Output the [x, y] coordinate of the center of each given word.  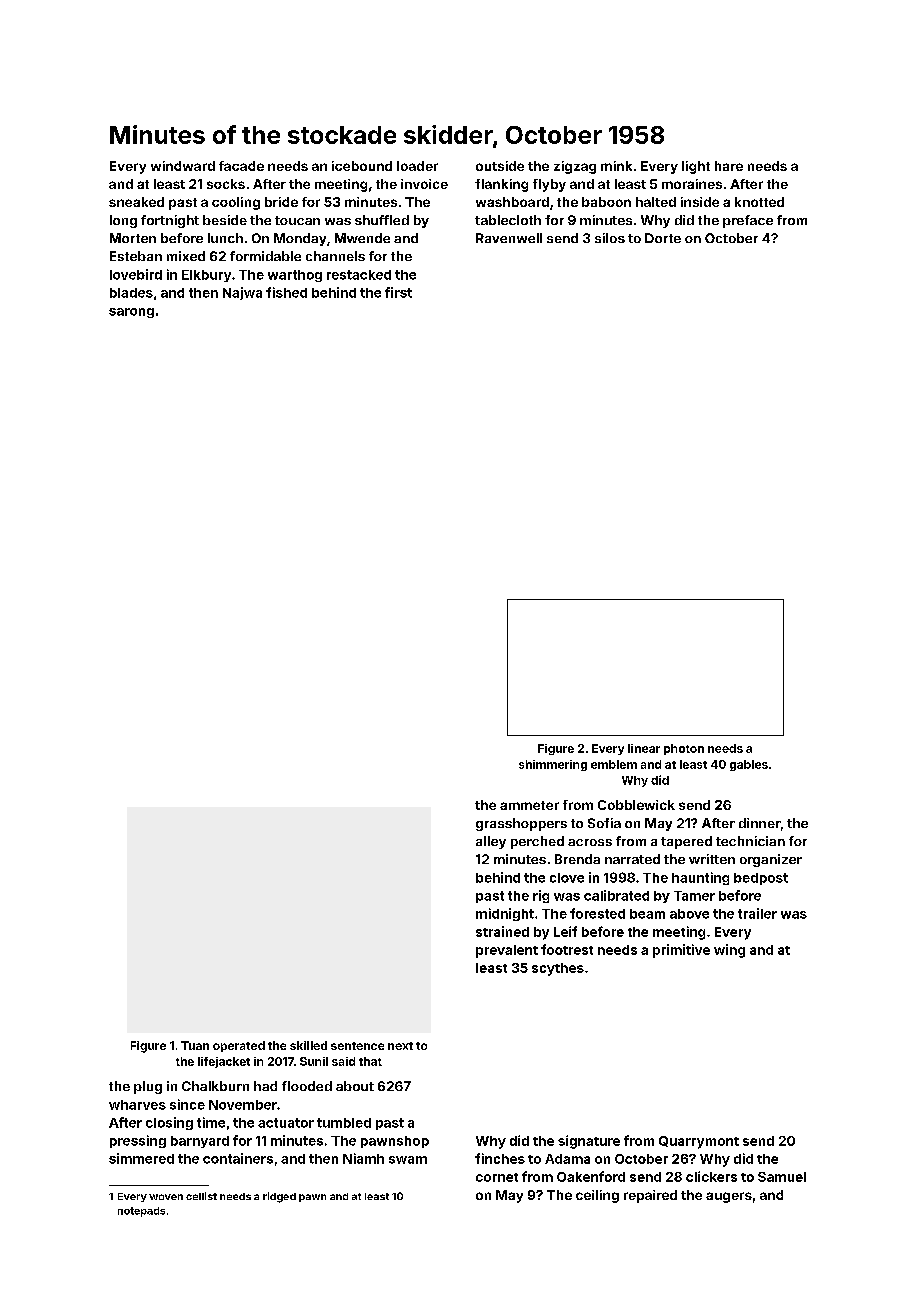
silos [610, 238]
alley [491, 842]
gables [749, 765]
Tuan [195, 1045]
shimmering [553, 765]
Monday [300, 239]
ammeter [529, 805]
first [398, 292]
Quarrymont [699, 1142]
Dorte [663, 238]
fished [286, 292]
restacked [359, 275]
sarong [131, 313]
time [211, 1122]
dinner [760, 823]
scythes [558, 969]
